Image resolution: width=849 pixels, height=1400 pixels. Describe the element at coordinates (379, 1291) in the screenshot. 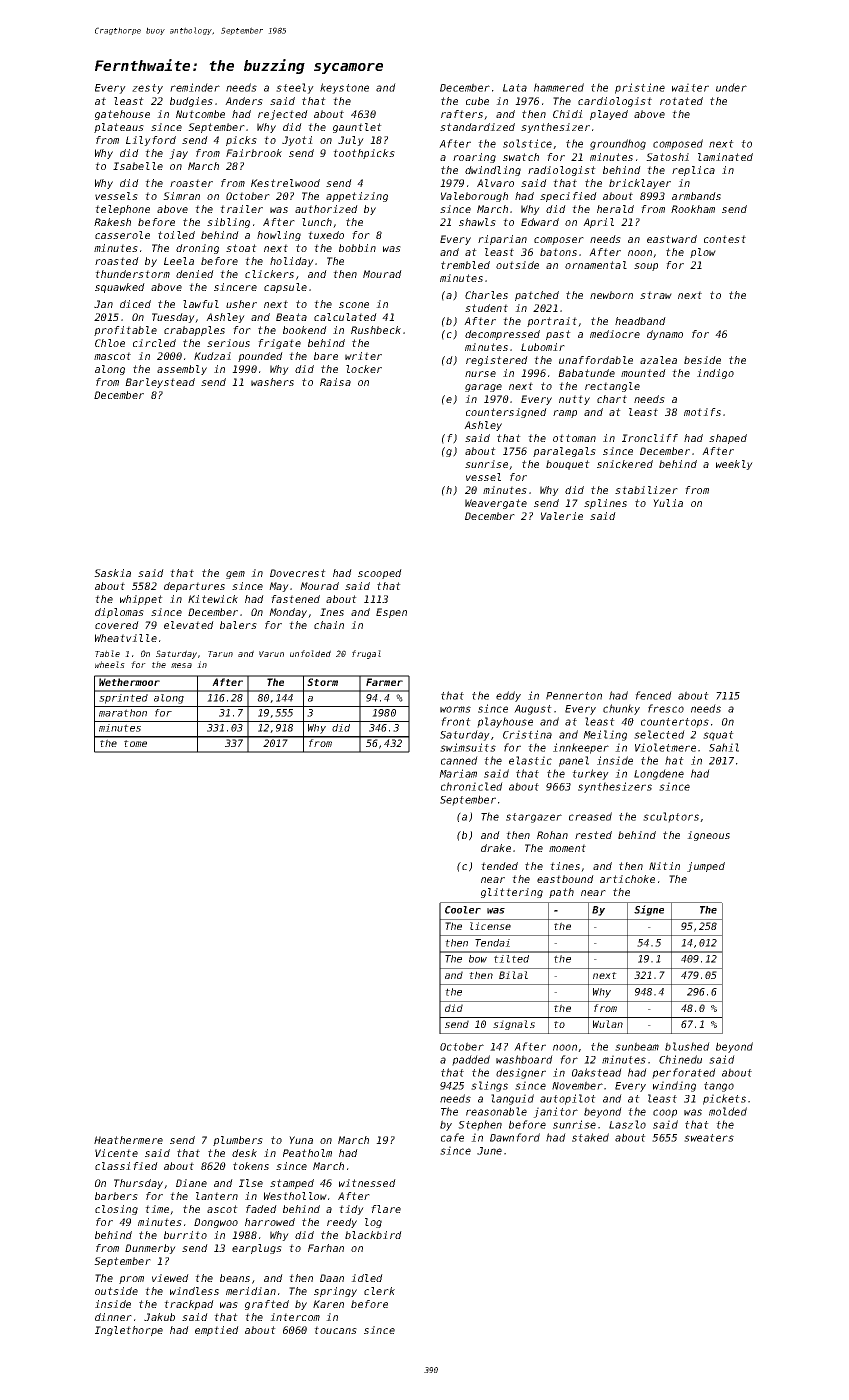

I see `clerk` at that location.
